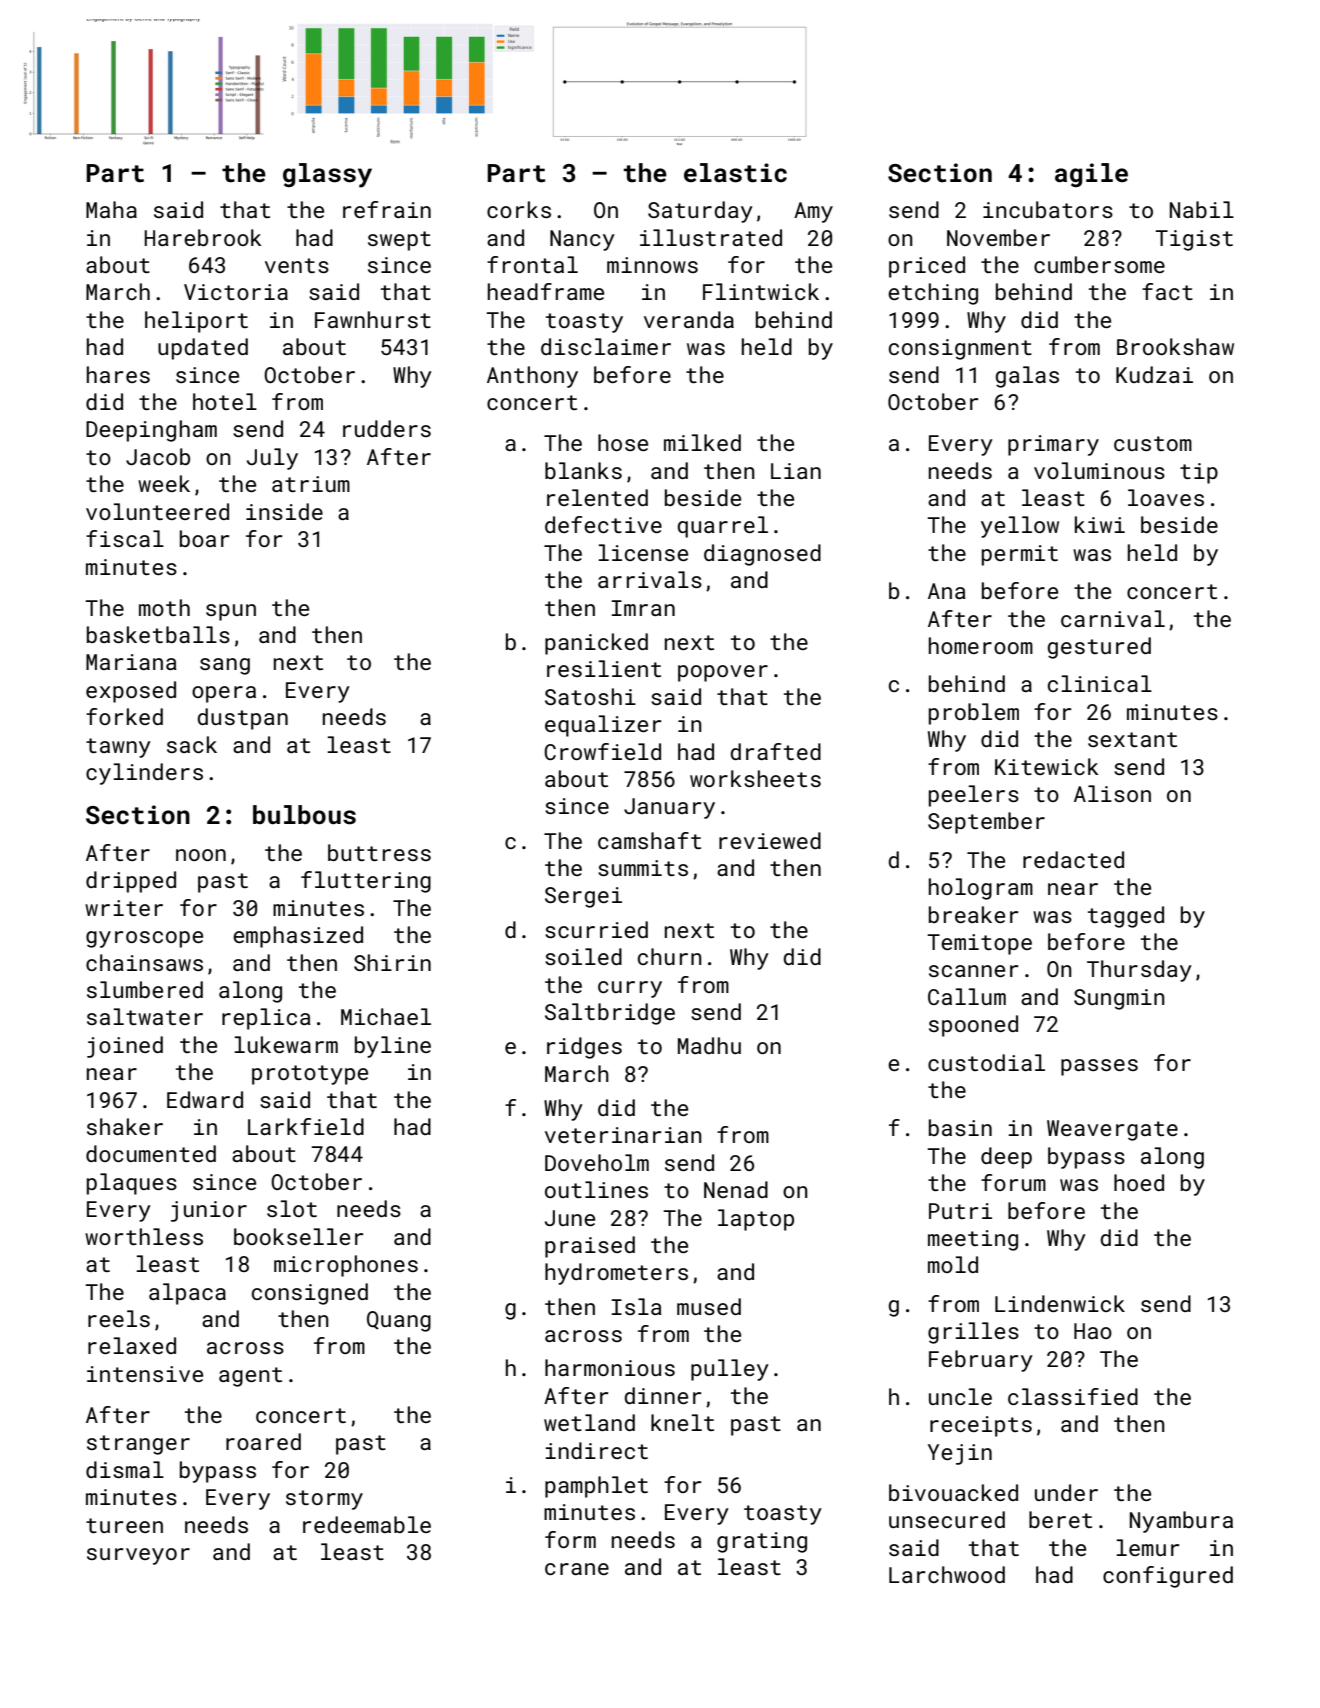 This document has height=1708, width=1320. Describe the element at coordinates (145, 1374) in the document. I see `intensive` at that location.
